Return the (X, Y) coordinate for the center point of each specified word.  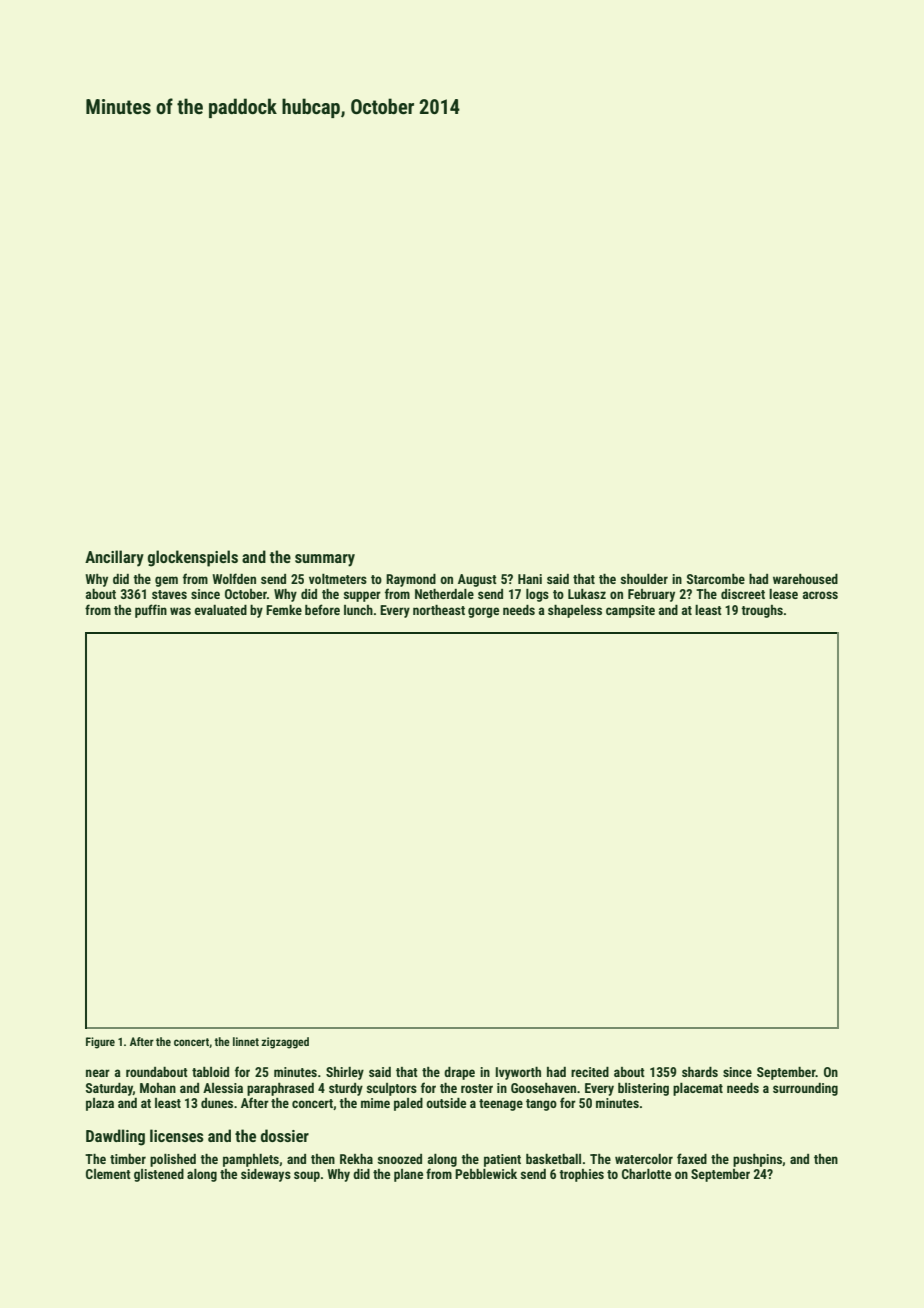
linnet (246, 1041)
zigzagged (285, 1043)
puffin (151, 611)
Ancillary (114, 558)
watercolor (644, 1159)
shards (700, 1072)
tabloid (210, 1072)
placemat (698, 1089)
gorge (483, 612)
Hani (530, 579)
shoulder (644, 579)
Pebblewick (486, 1174)
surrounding (805, 1089)
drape (459, 1073)
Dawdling (115, 1137)
